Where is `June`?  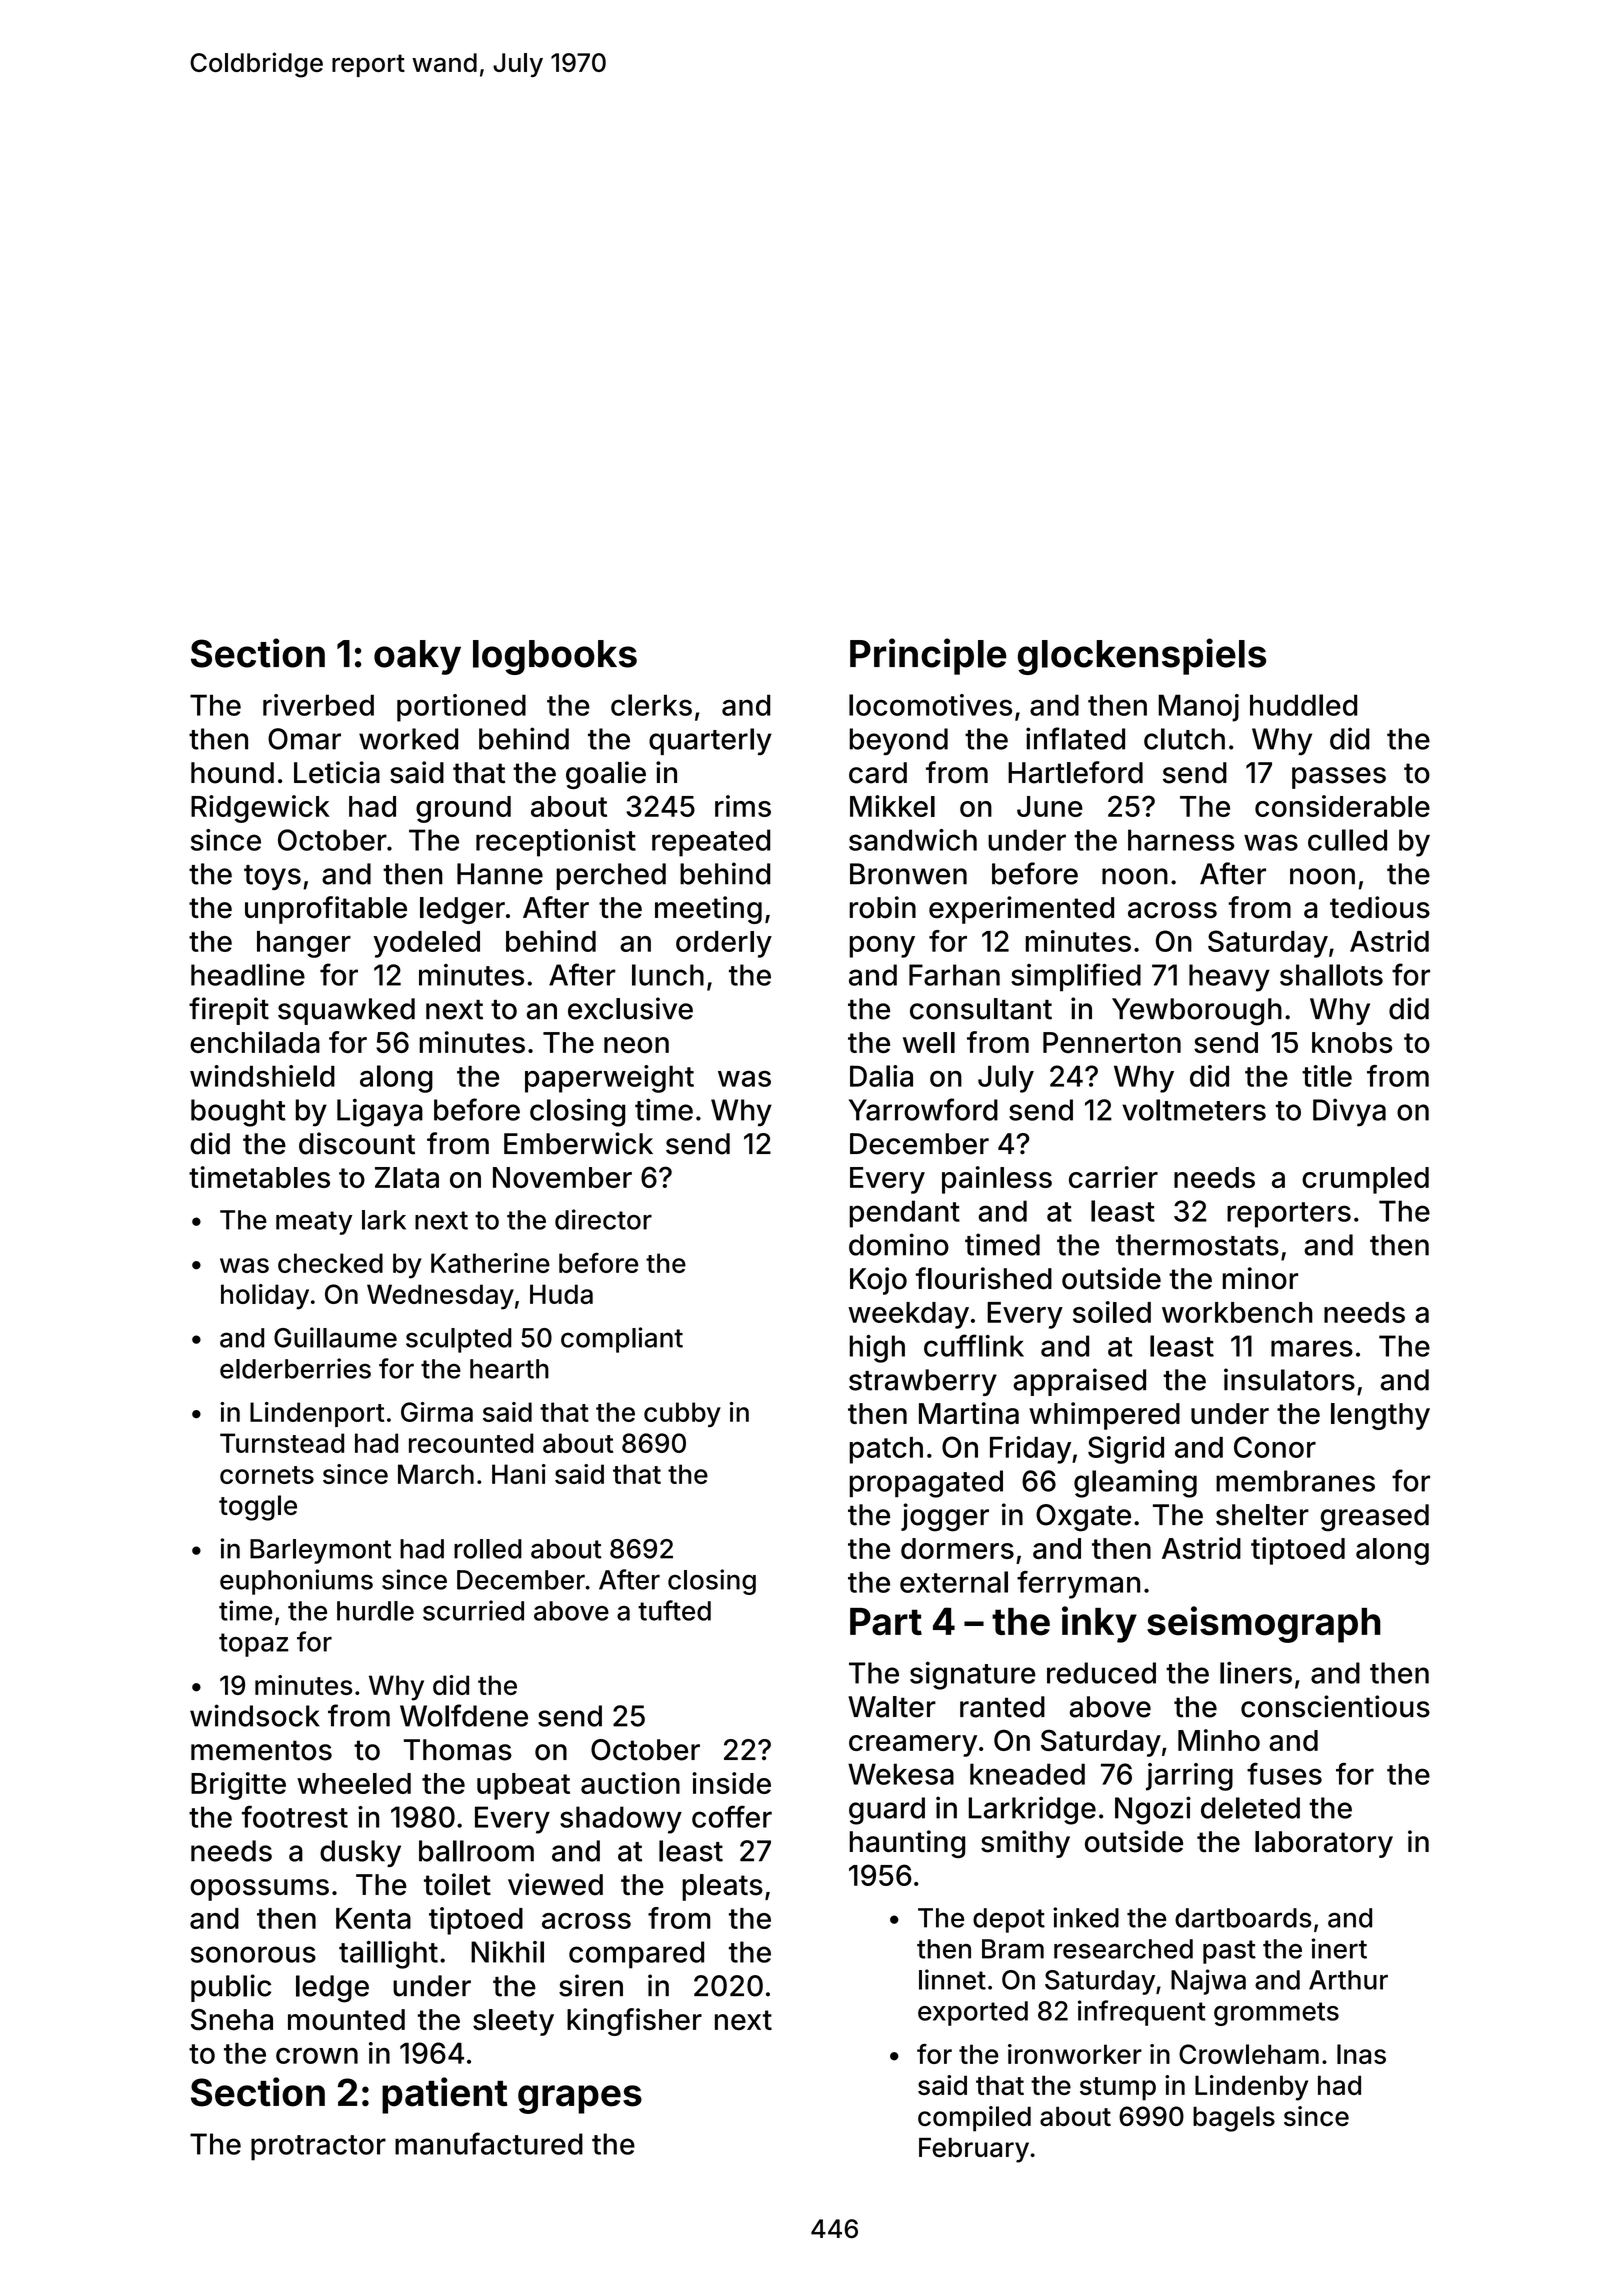
June is located at coordinates (1050, 806).
